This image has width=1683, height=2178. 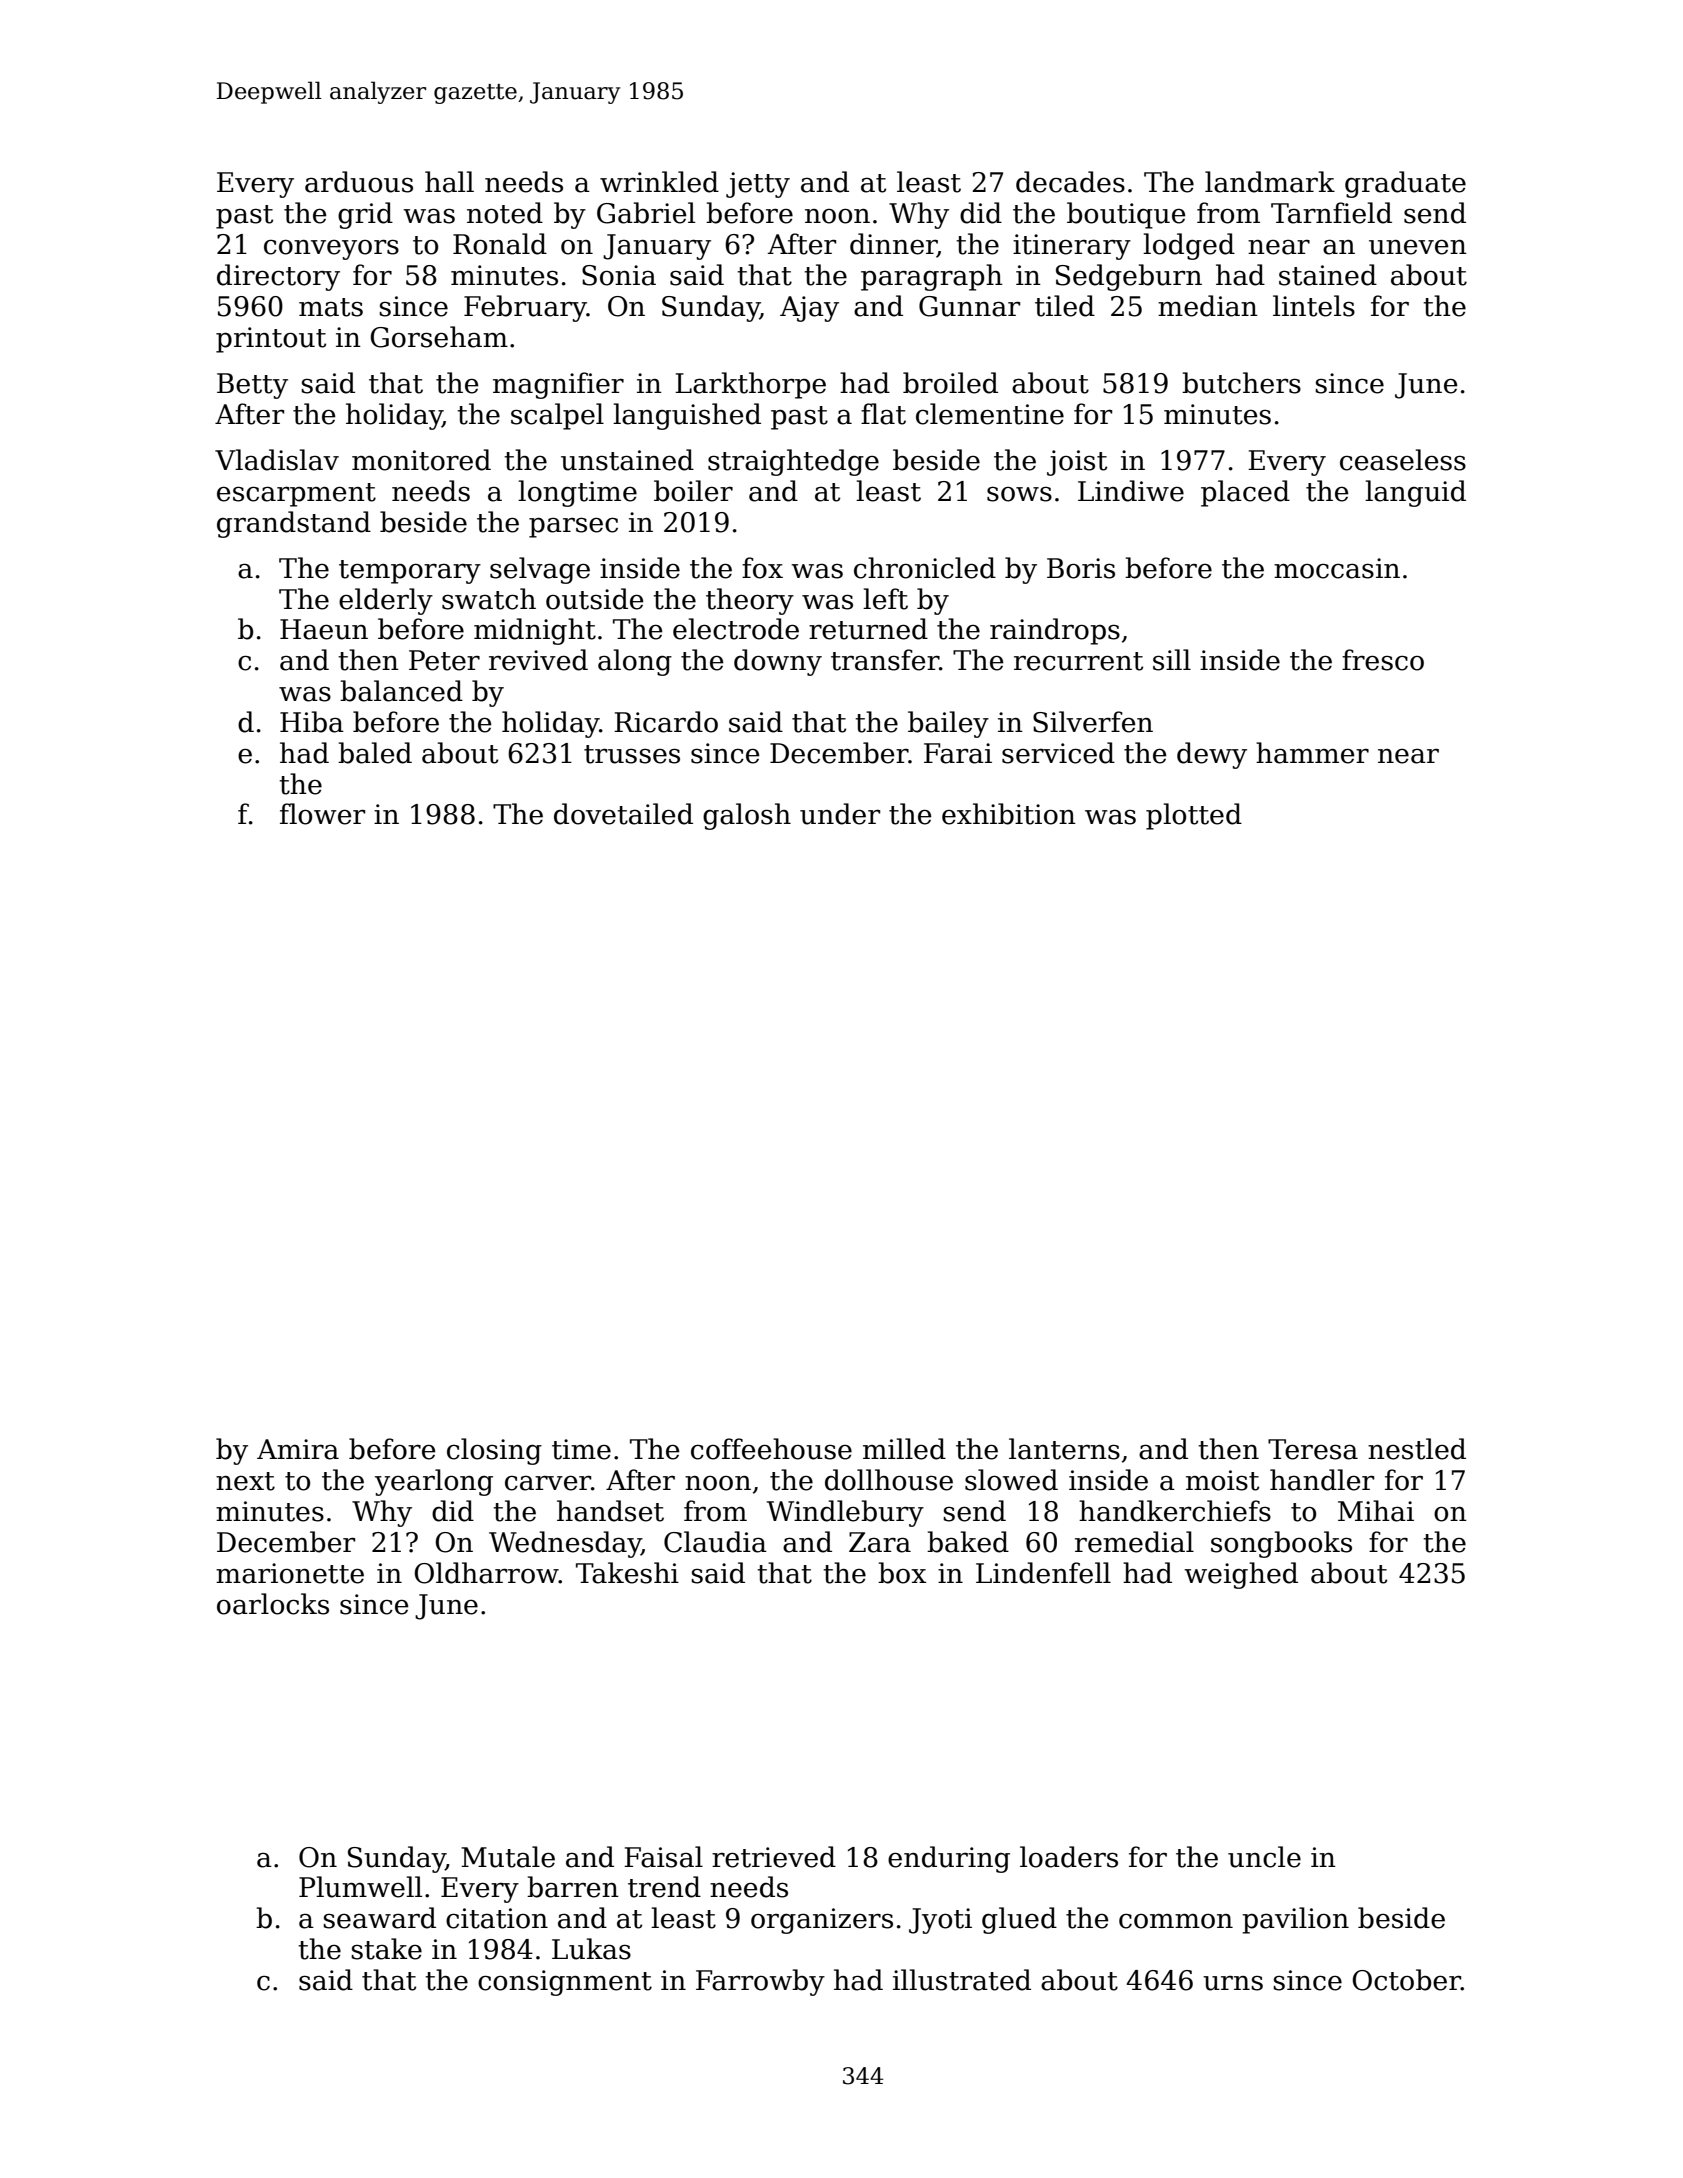 I want to click on galosh, so click(x=747, y=816).
